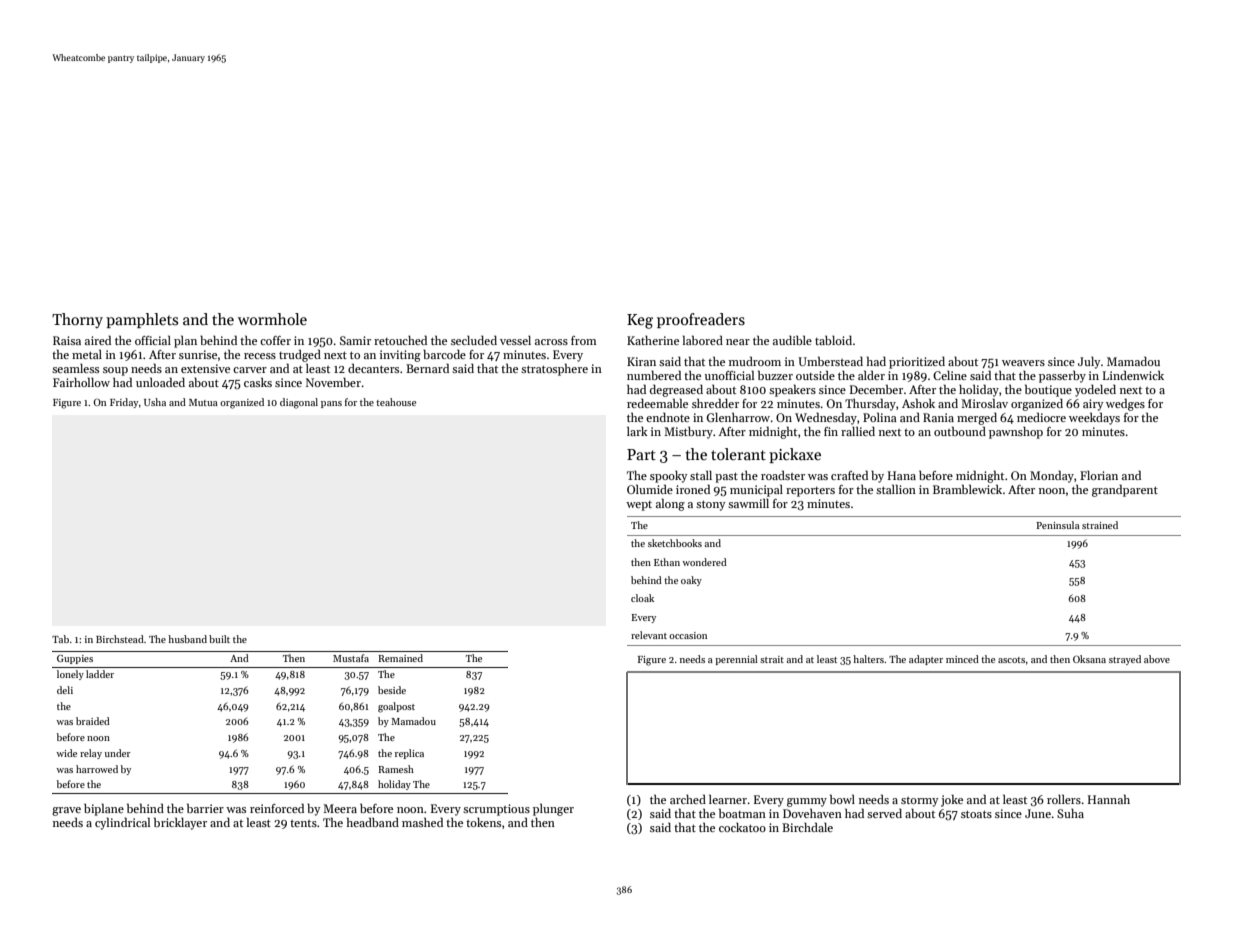  I want to click on mudroom, so click(755, 361).
